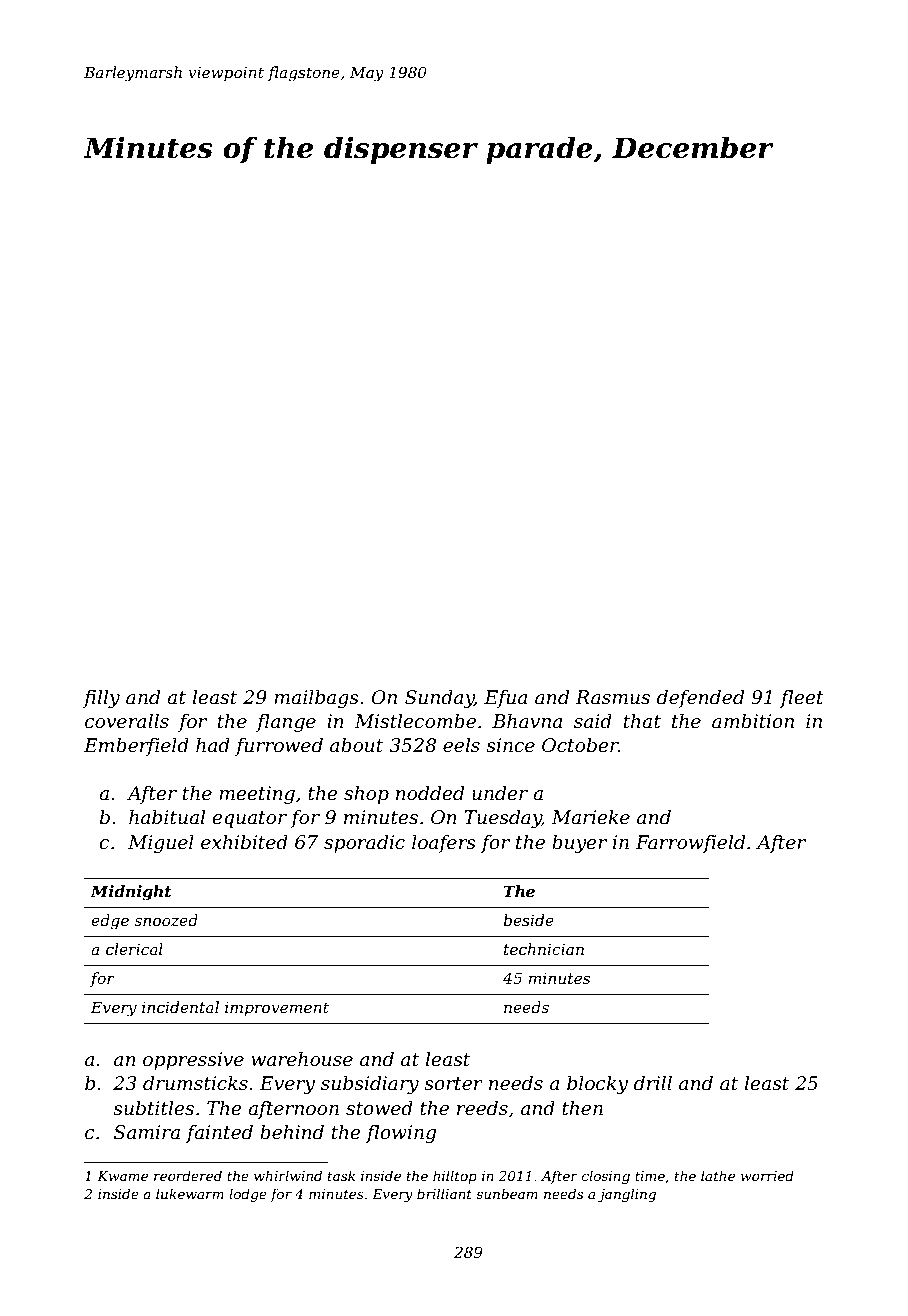  What do you see at coordinates (444, 1193) in the image?
I see `brilliant` at bounding box center [444, 1193].
